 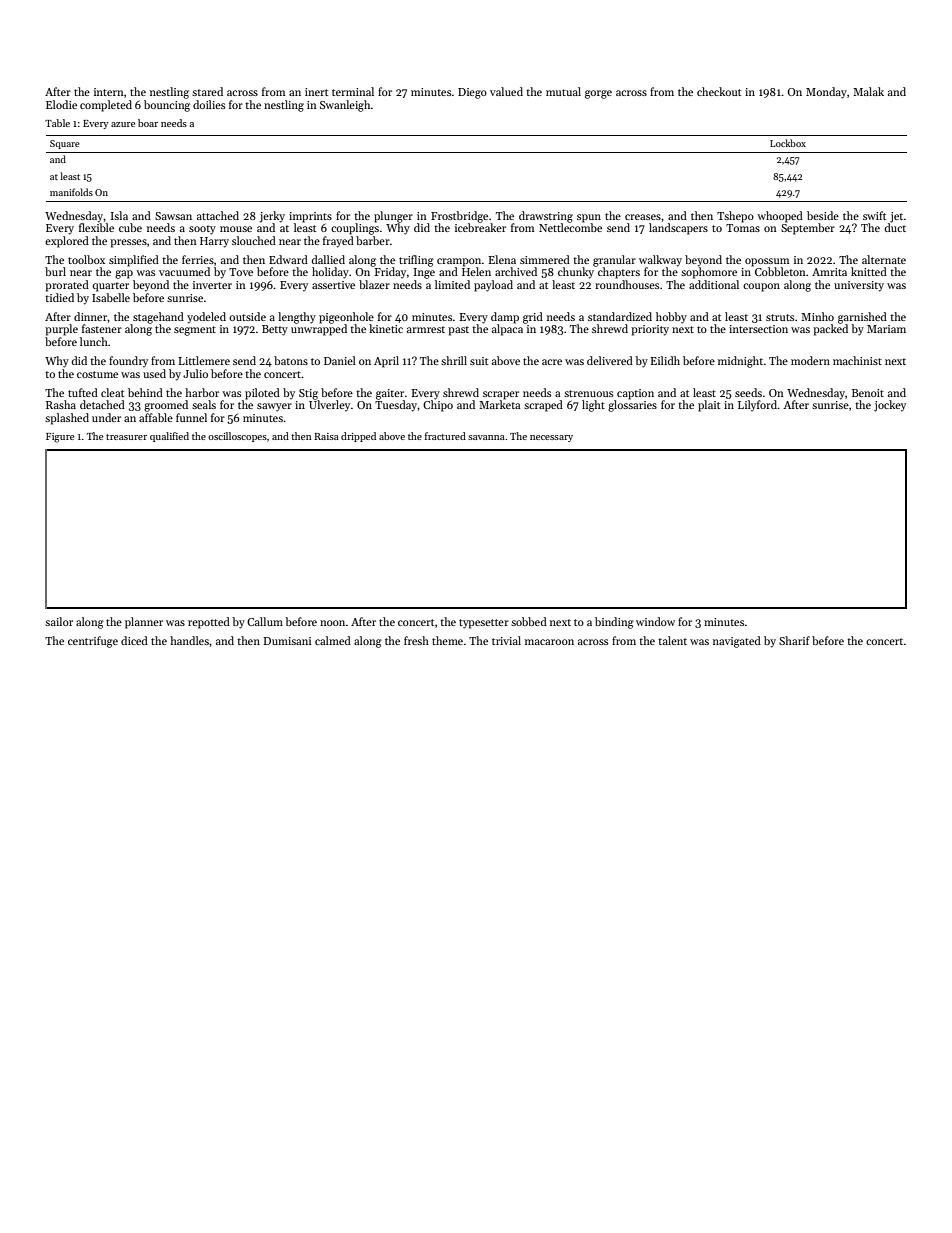 I want to click on packed, so click(x=830, y=330).
